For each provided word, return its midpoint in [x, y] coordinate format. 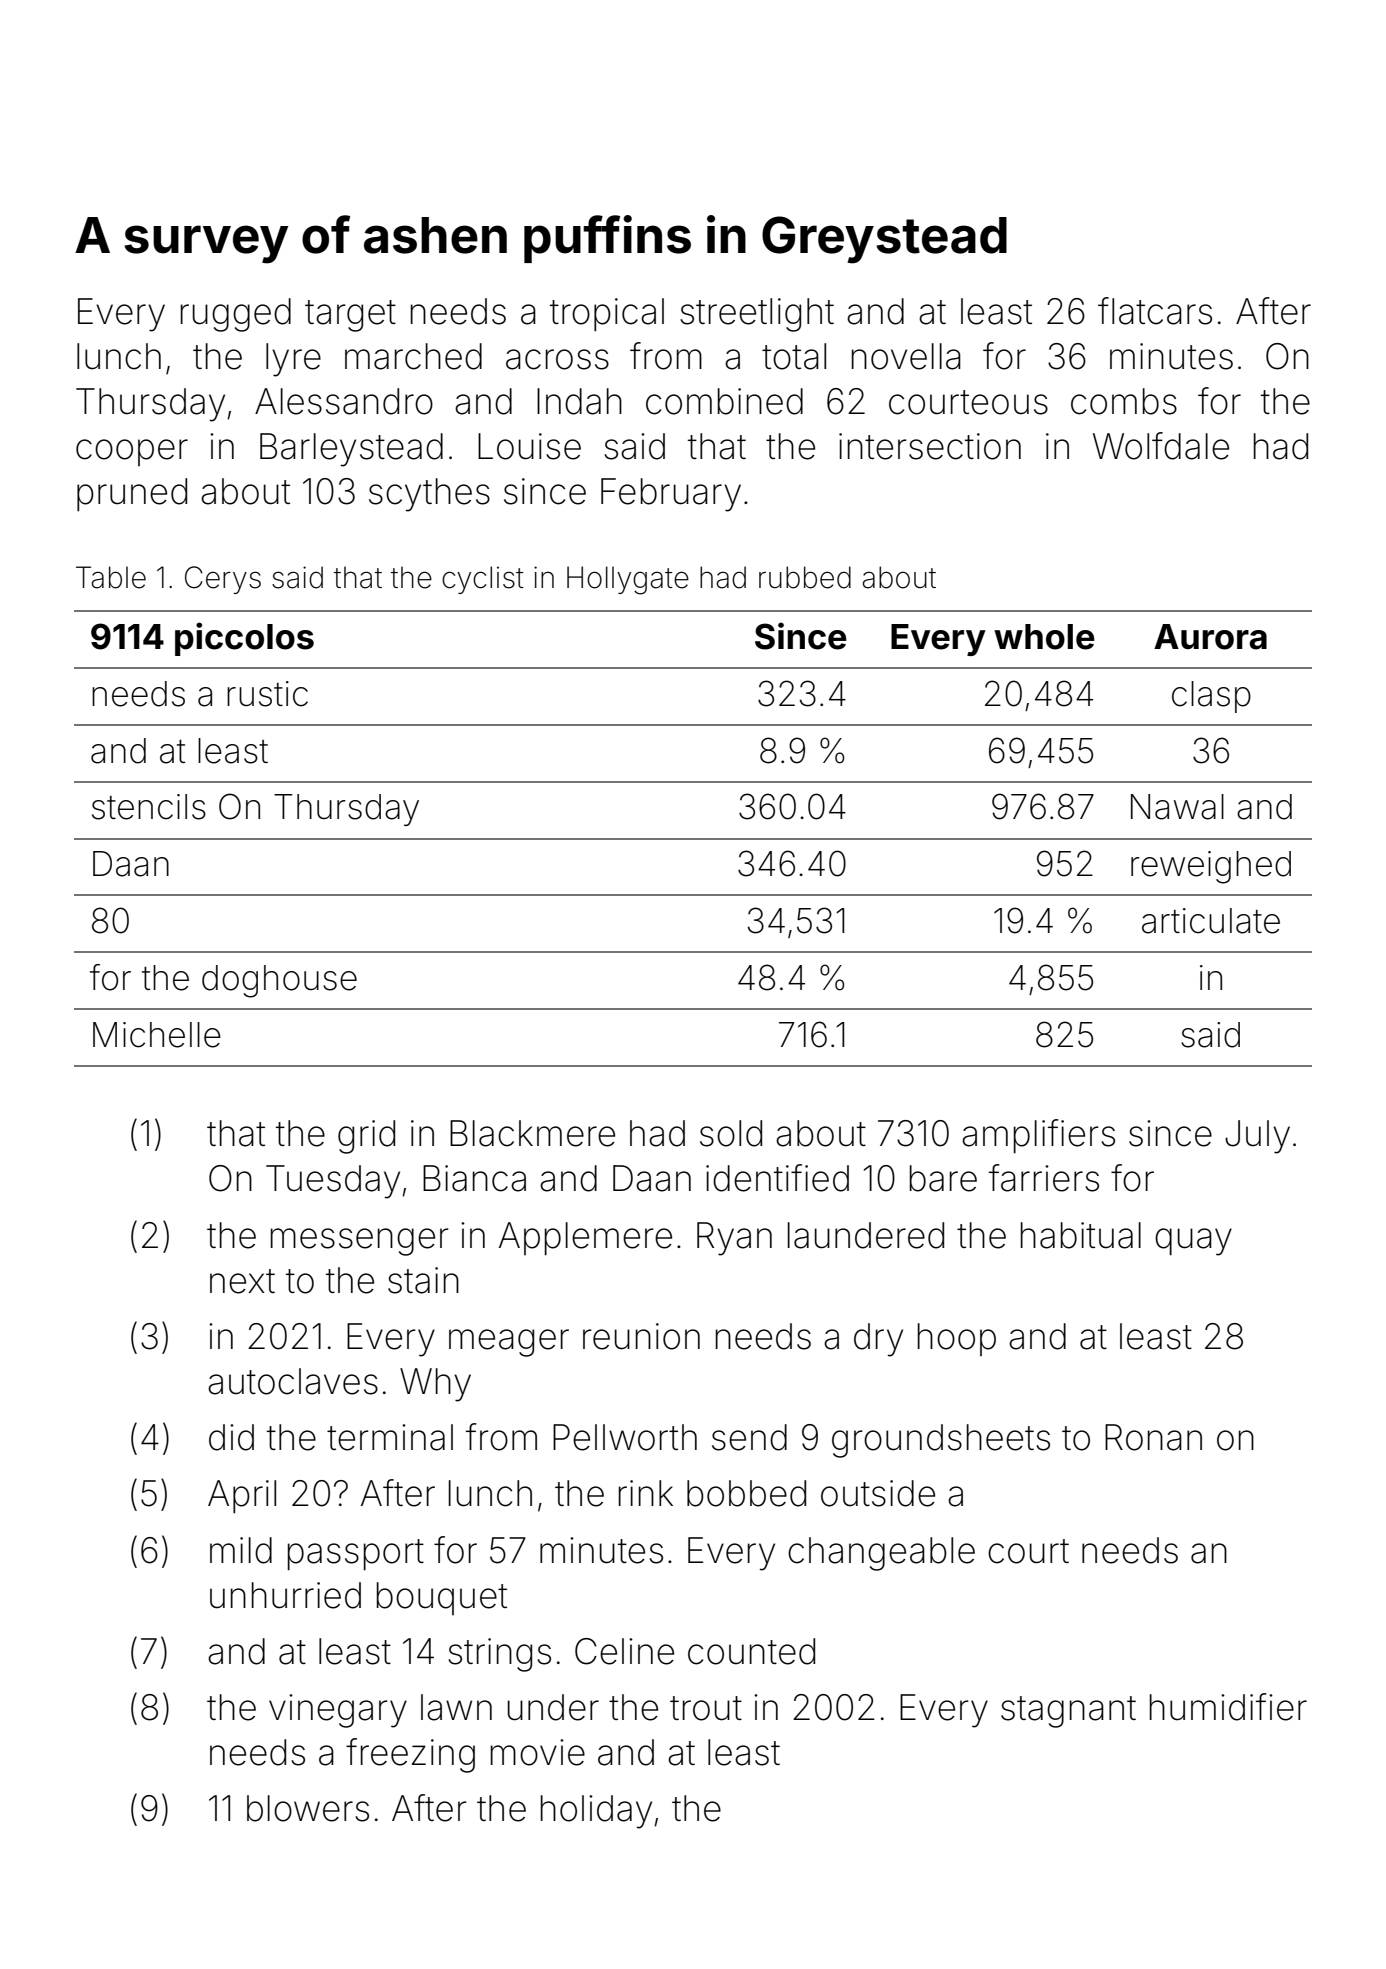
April [242, 1496]
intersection [930, 446]
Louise [529, 446]
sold [731, 1133]
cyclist [483, 580]
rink [646, 1493]
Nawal [1177, 807]
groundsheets [941, 1441]
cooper [132, 452]
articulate [1211, 921]
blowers [308, 1808]
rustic [267, 694]
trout [706, 1708]
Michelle [157, 1035]
